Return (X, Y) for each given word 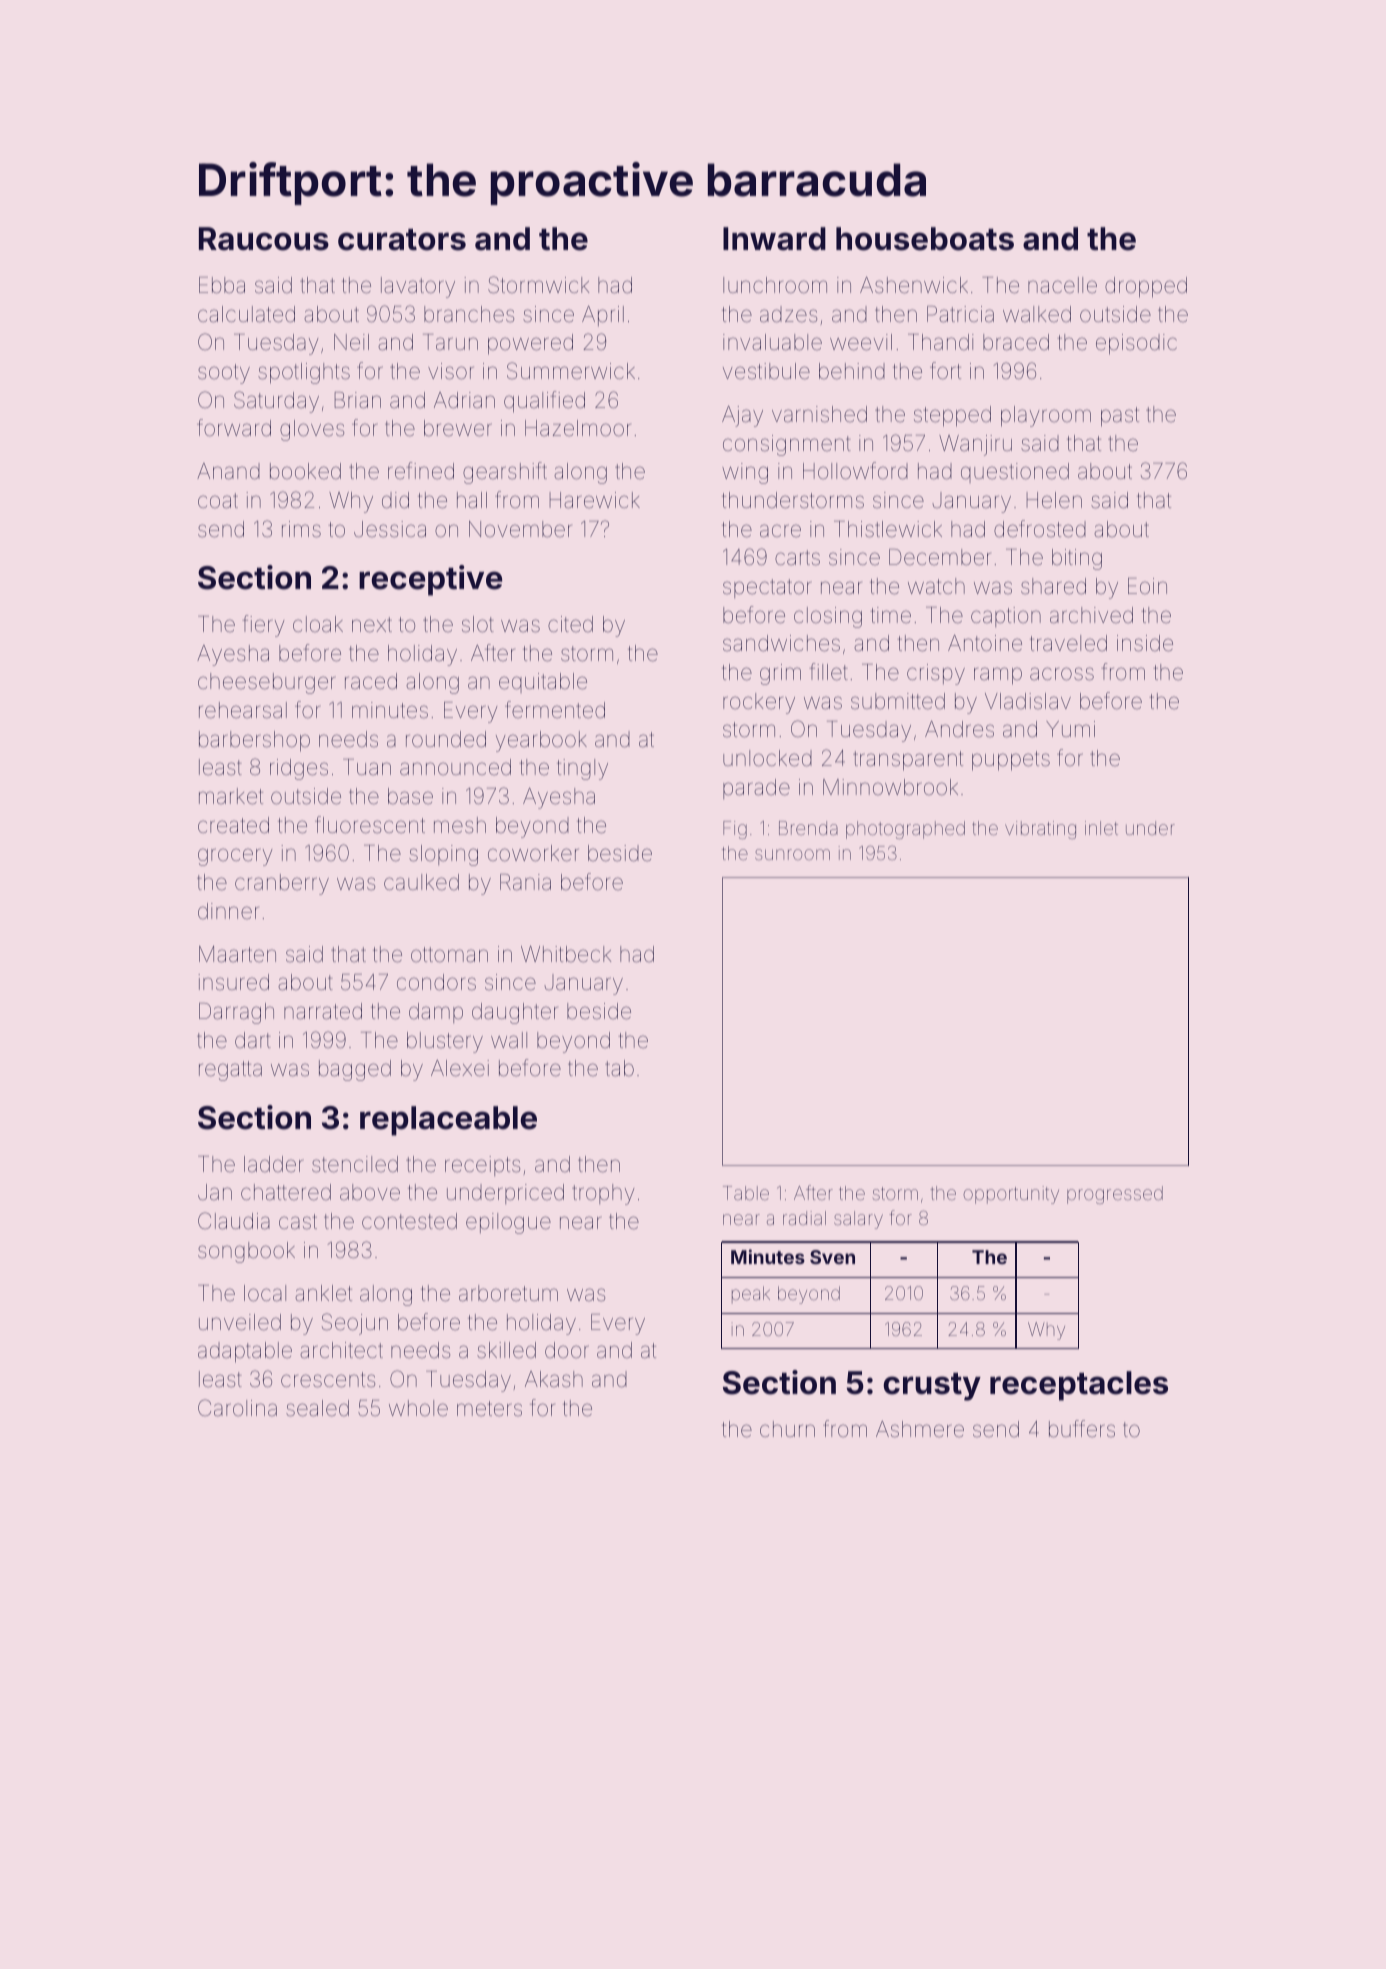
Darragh (236, 1013)
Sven (832, 1257)
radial (804, 1218)
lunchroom (775, 285)
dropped (1146, 287)
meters (489, 1409)
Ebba (222, 285)
